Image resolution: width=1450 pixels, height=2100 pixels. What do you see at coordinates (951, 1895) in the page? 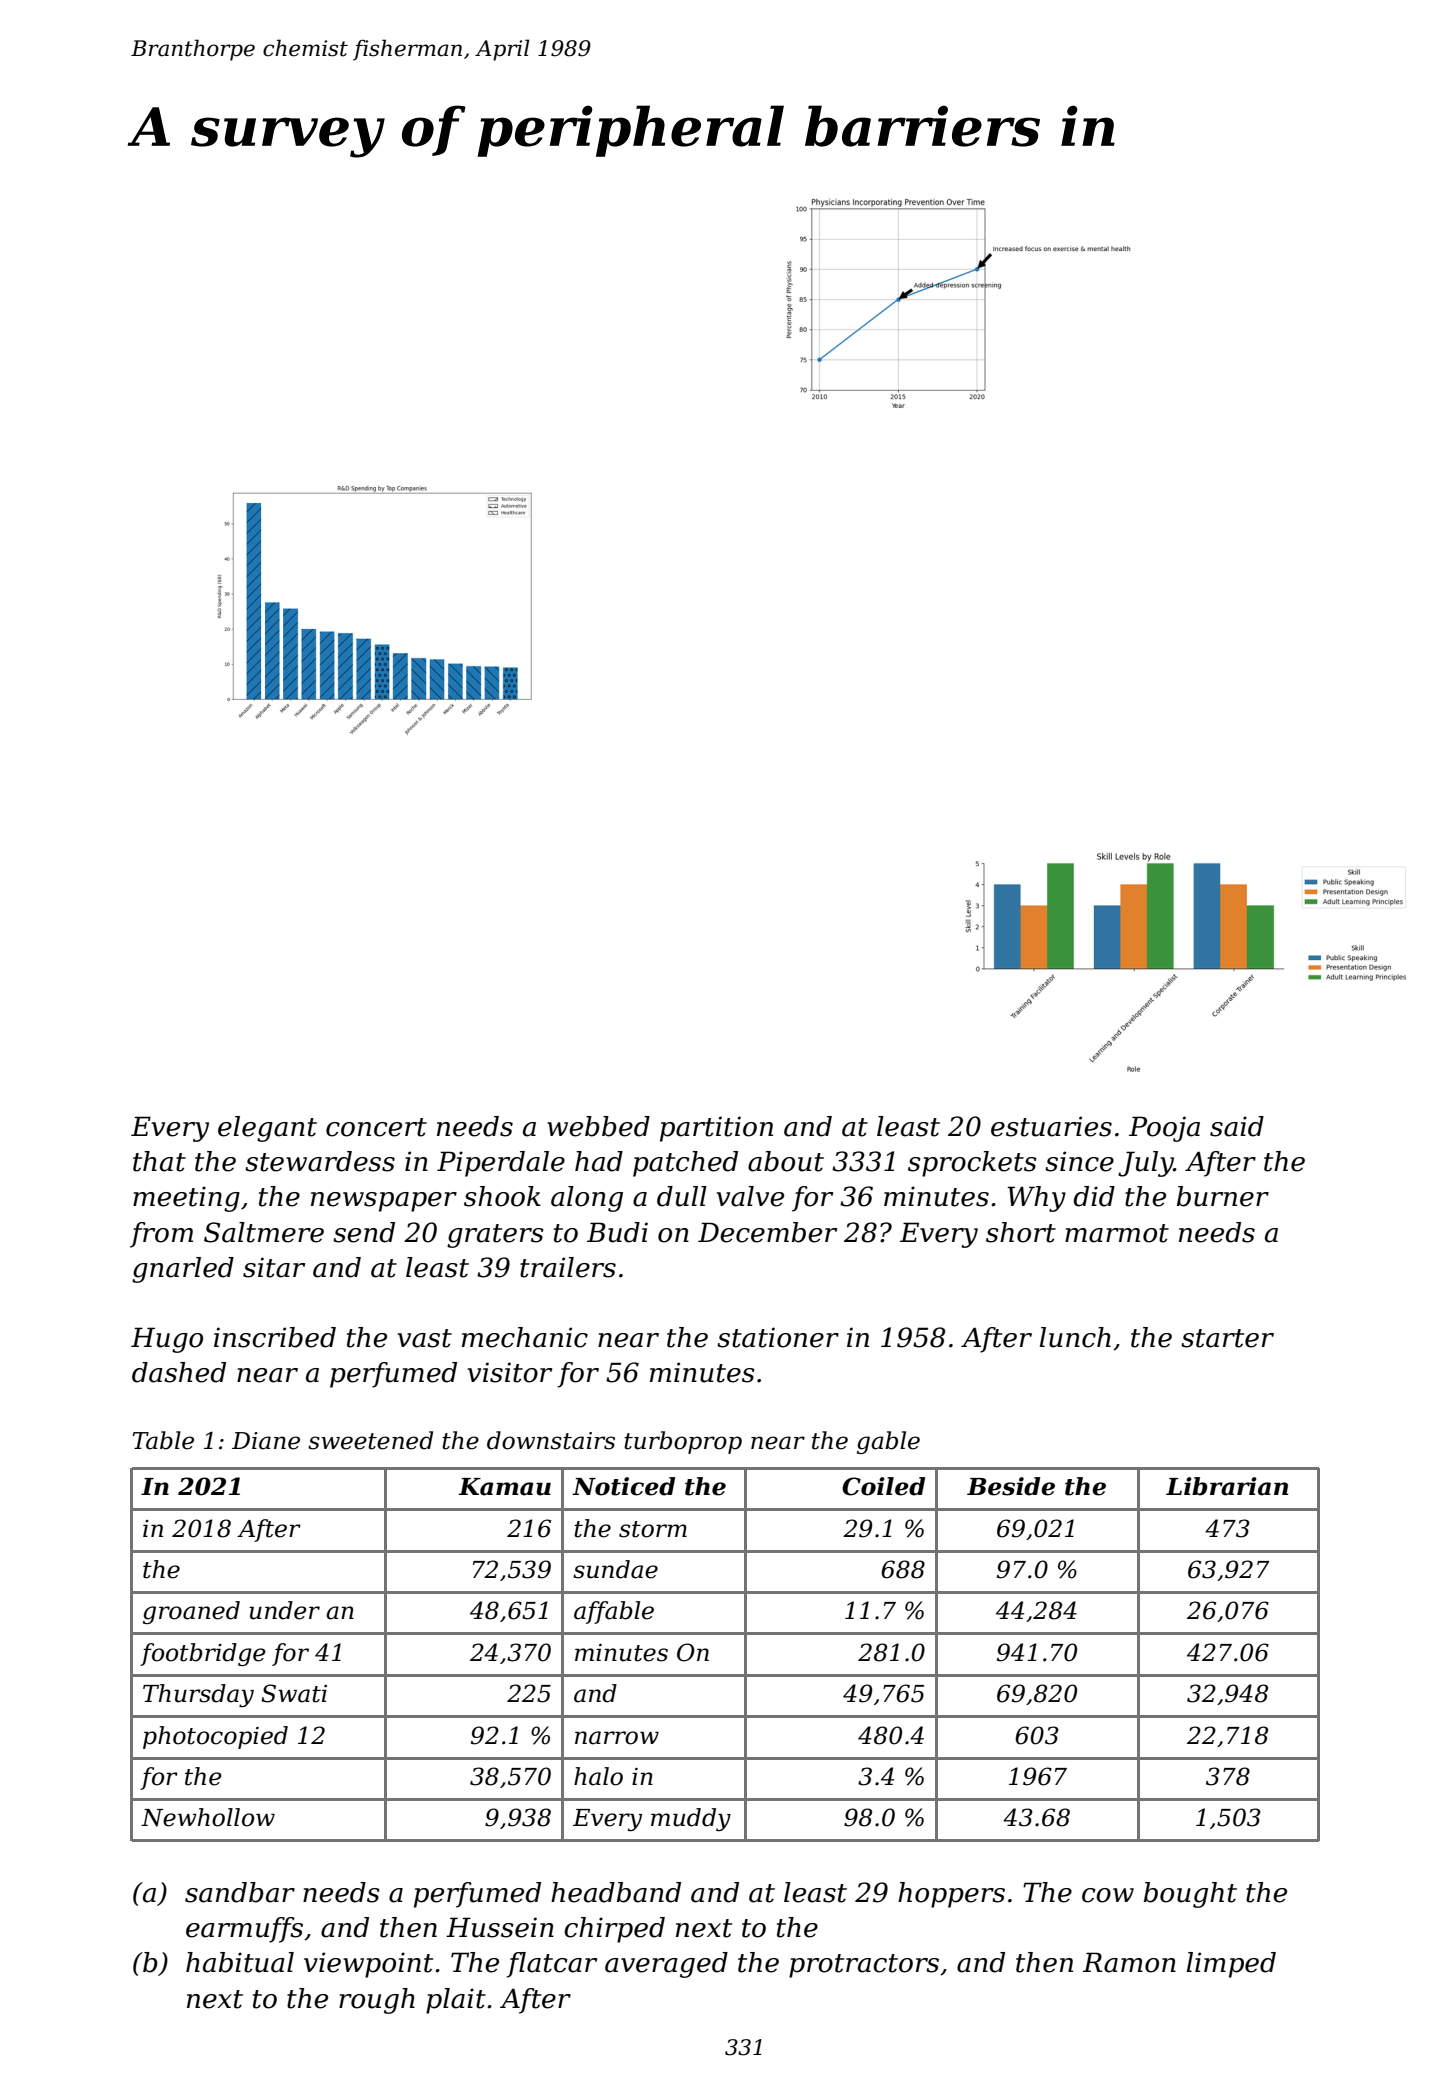
I see `hoppers` at bounding box center [951, 1895].
